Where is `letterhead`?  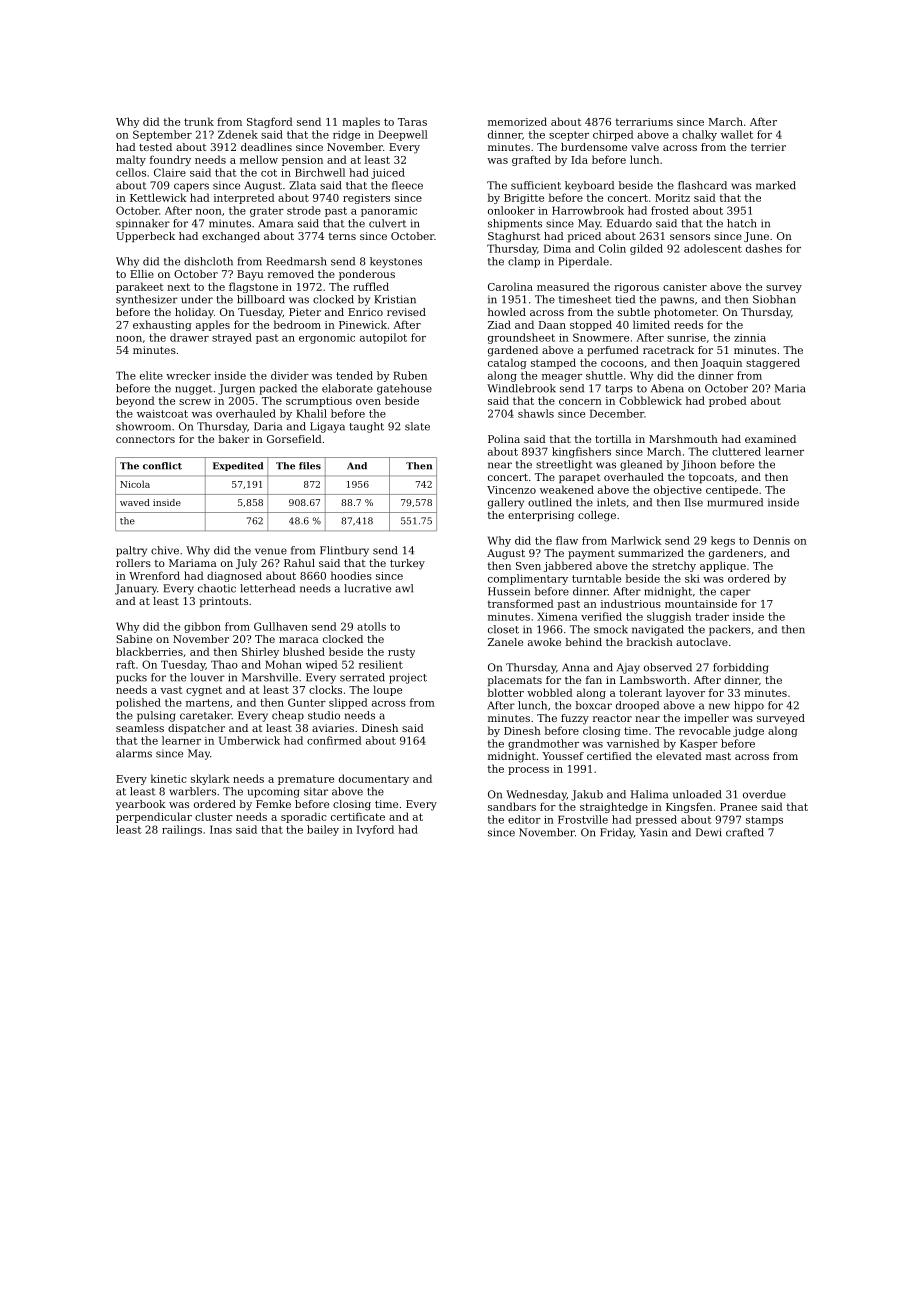 letterhead is located at coordinates (267, 588).
